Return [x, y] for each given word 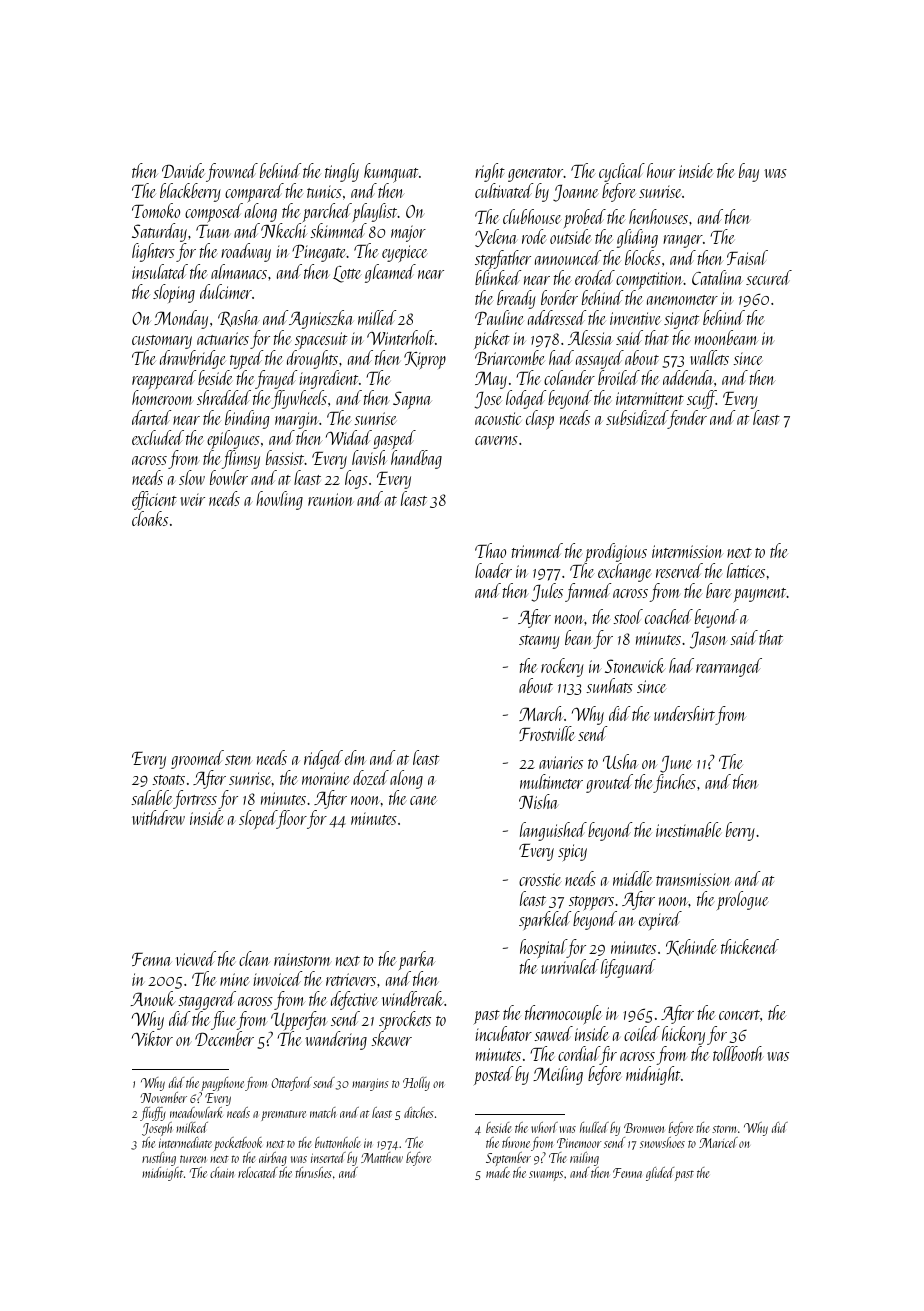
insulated [160, 271]
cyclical [622, 172]
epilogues [233, 440]
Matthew [382, 1157]
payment [759, 595]
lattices [746, 570]
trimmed [537, 550]
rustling [159, 1159]
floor [292, 819]
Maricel [718, 1142]
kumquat [391, 173]
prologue [743, 900]
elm [355, 757]
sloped [258, 819]
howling [279, 500]
